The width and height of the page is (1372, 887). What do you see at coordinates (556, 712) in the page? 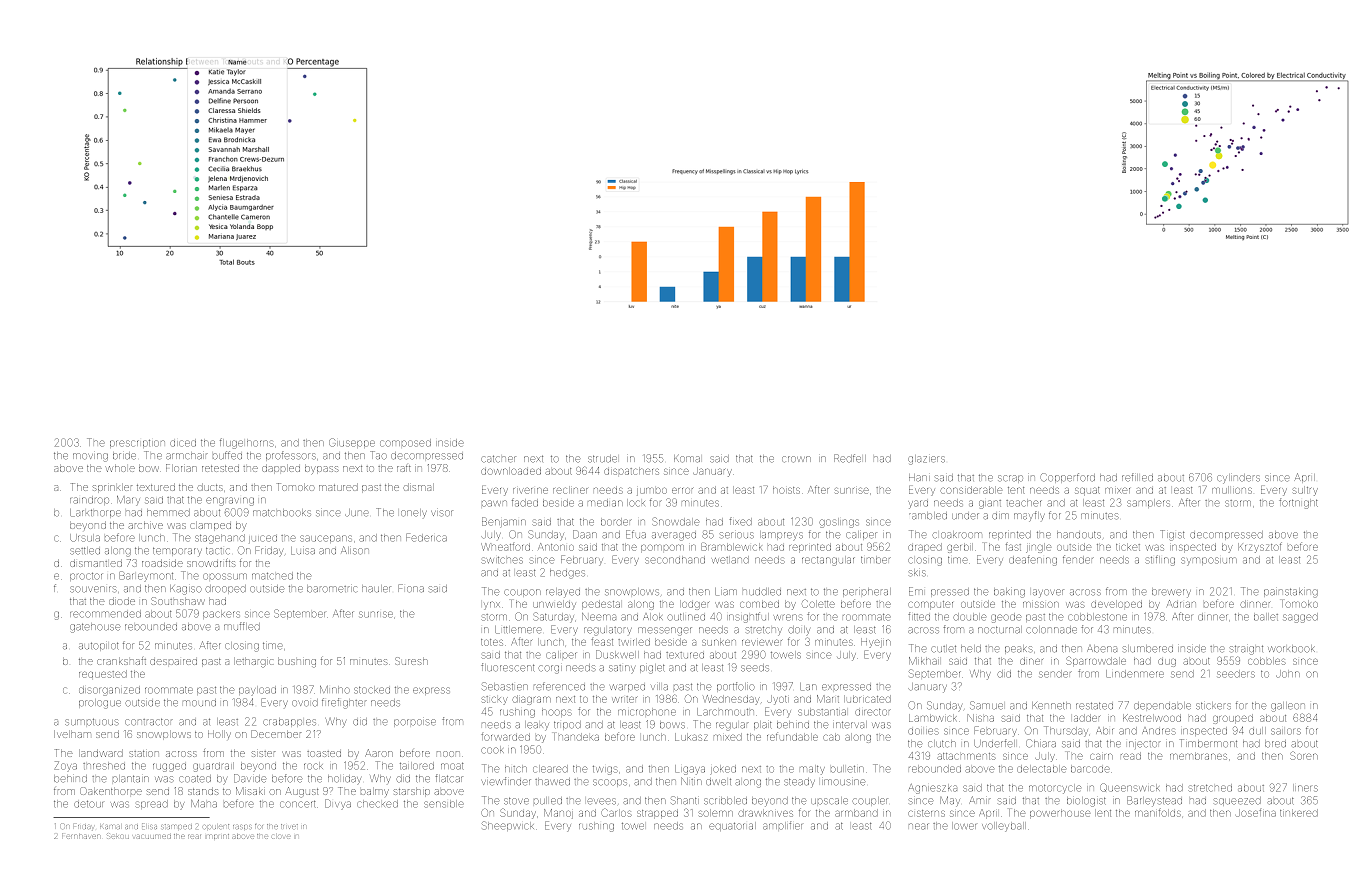
I see `hoops` at bounding box center [556, 712].
